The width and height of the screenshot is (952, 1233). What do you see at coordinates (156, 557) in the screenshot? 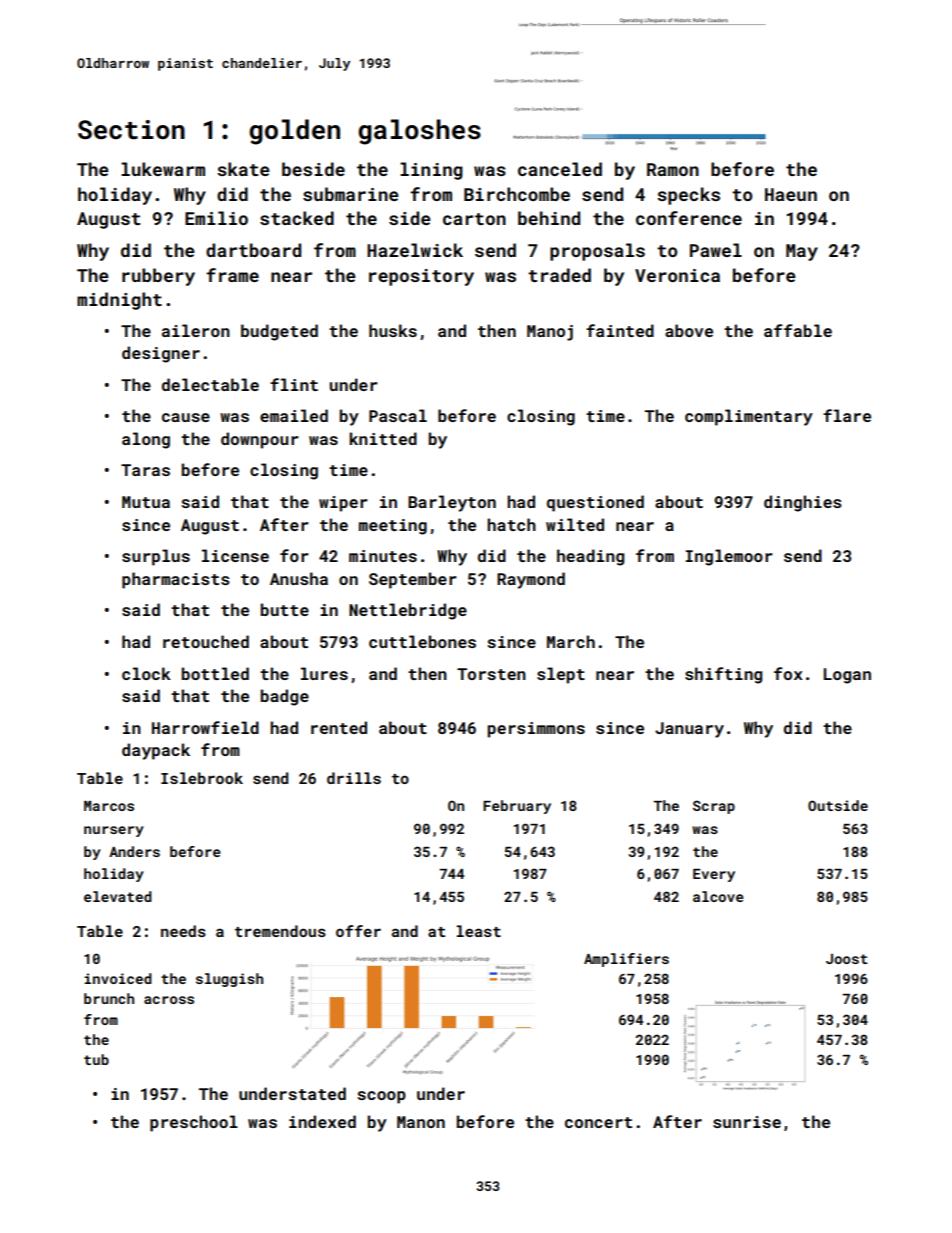
I see `surplus` at bounding box center [156, 557].
